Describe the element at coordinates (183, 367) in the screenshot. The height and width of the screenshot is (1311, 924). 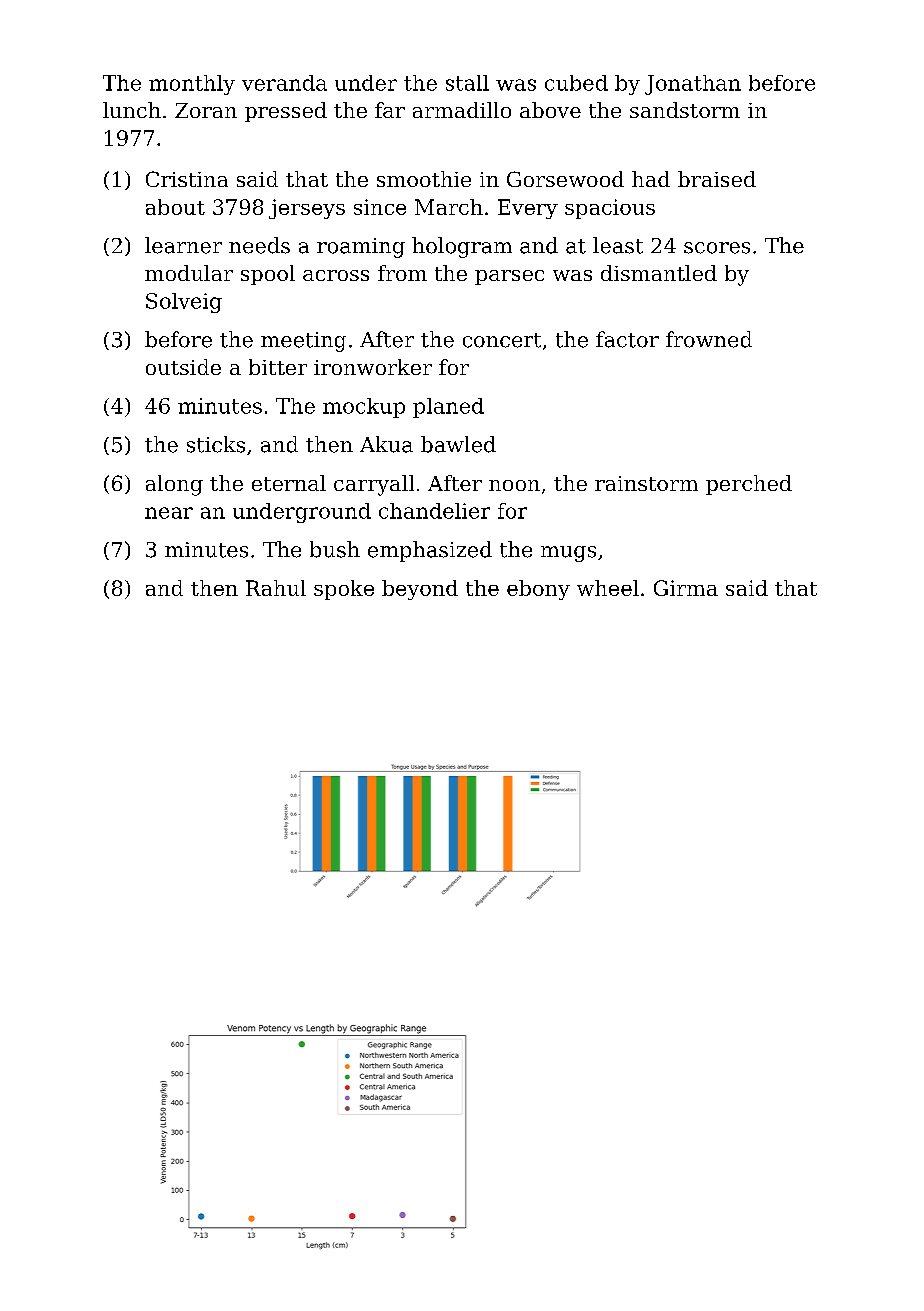
I see `outside` at that location.
